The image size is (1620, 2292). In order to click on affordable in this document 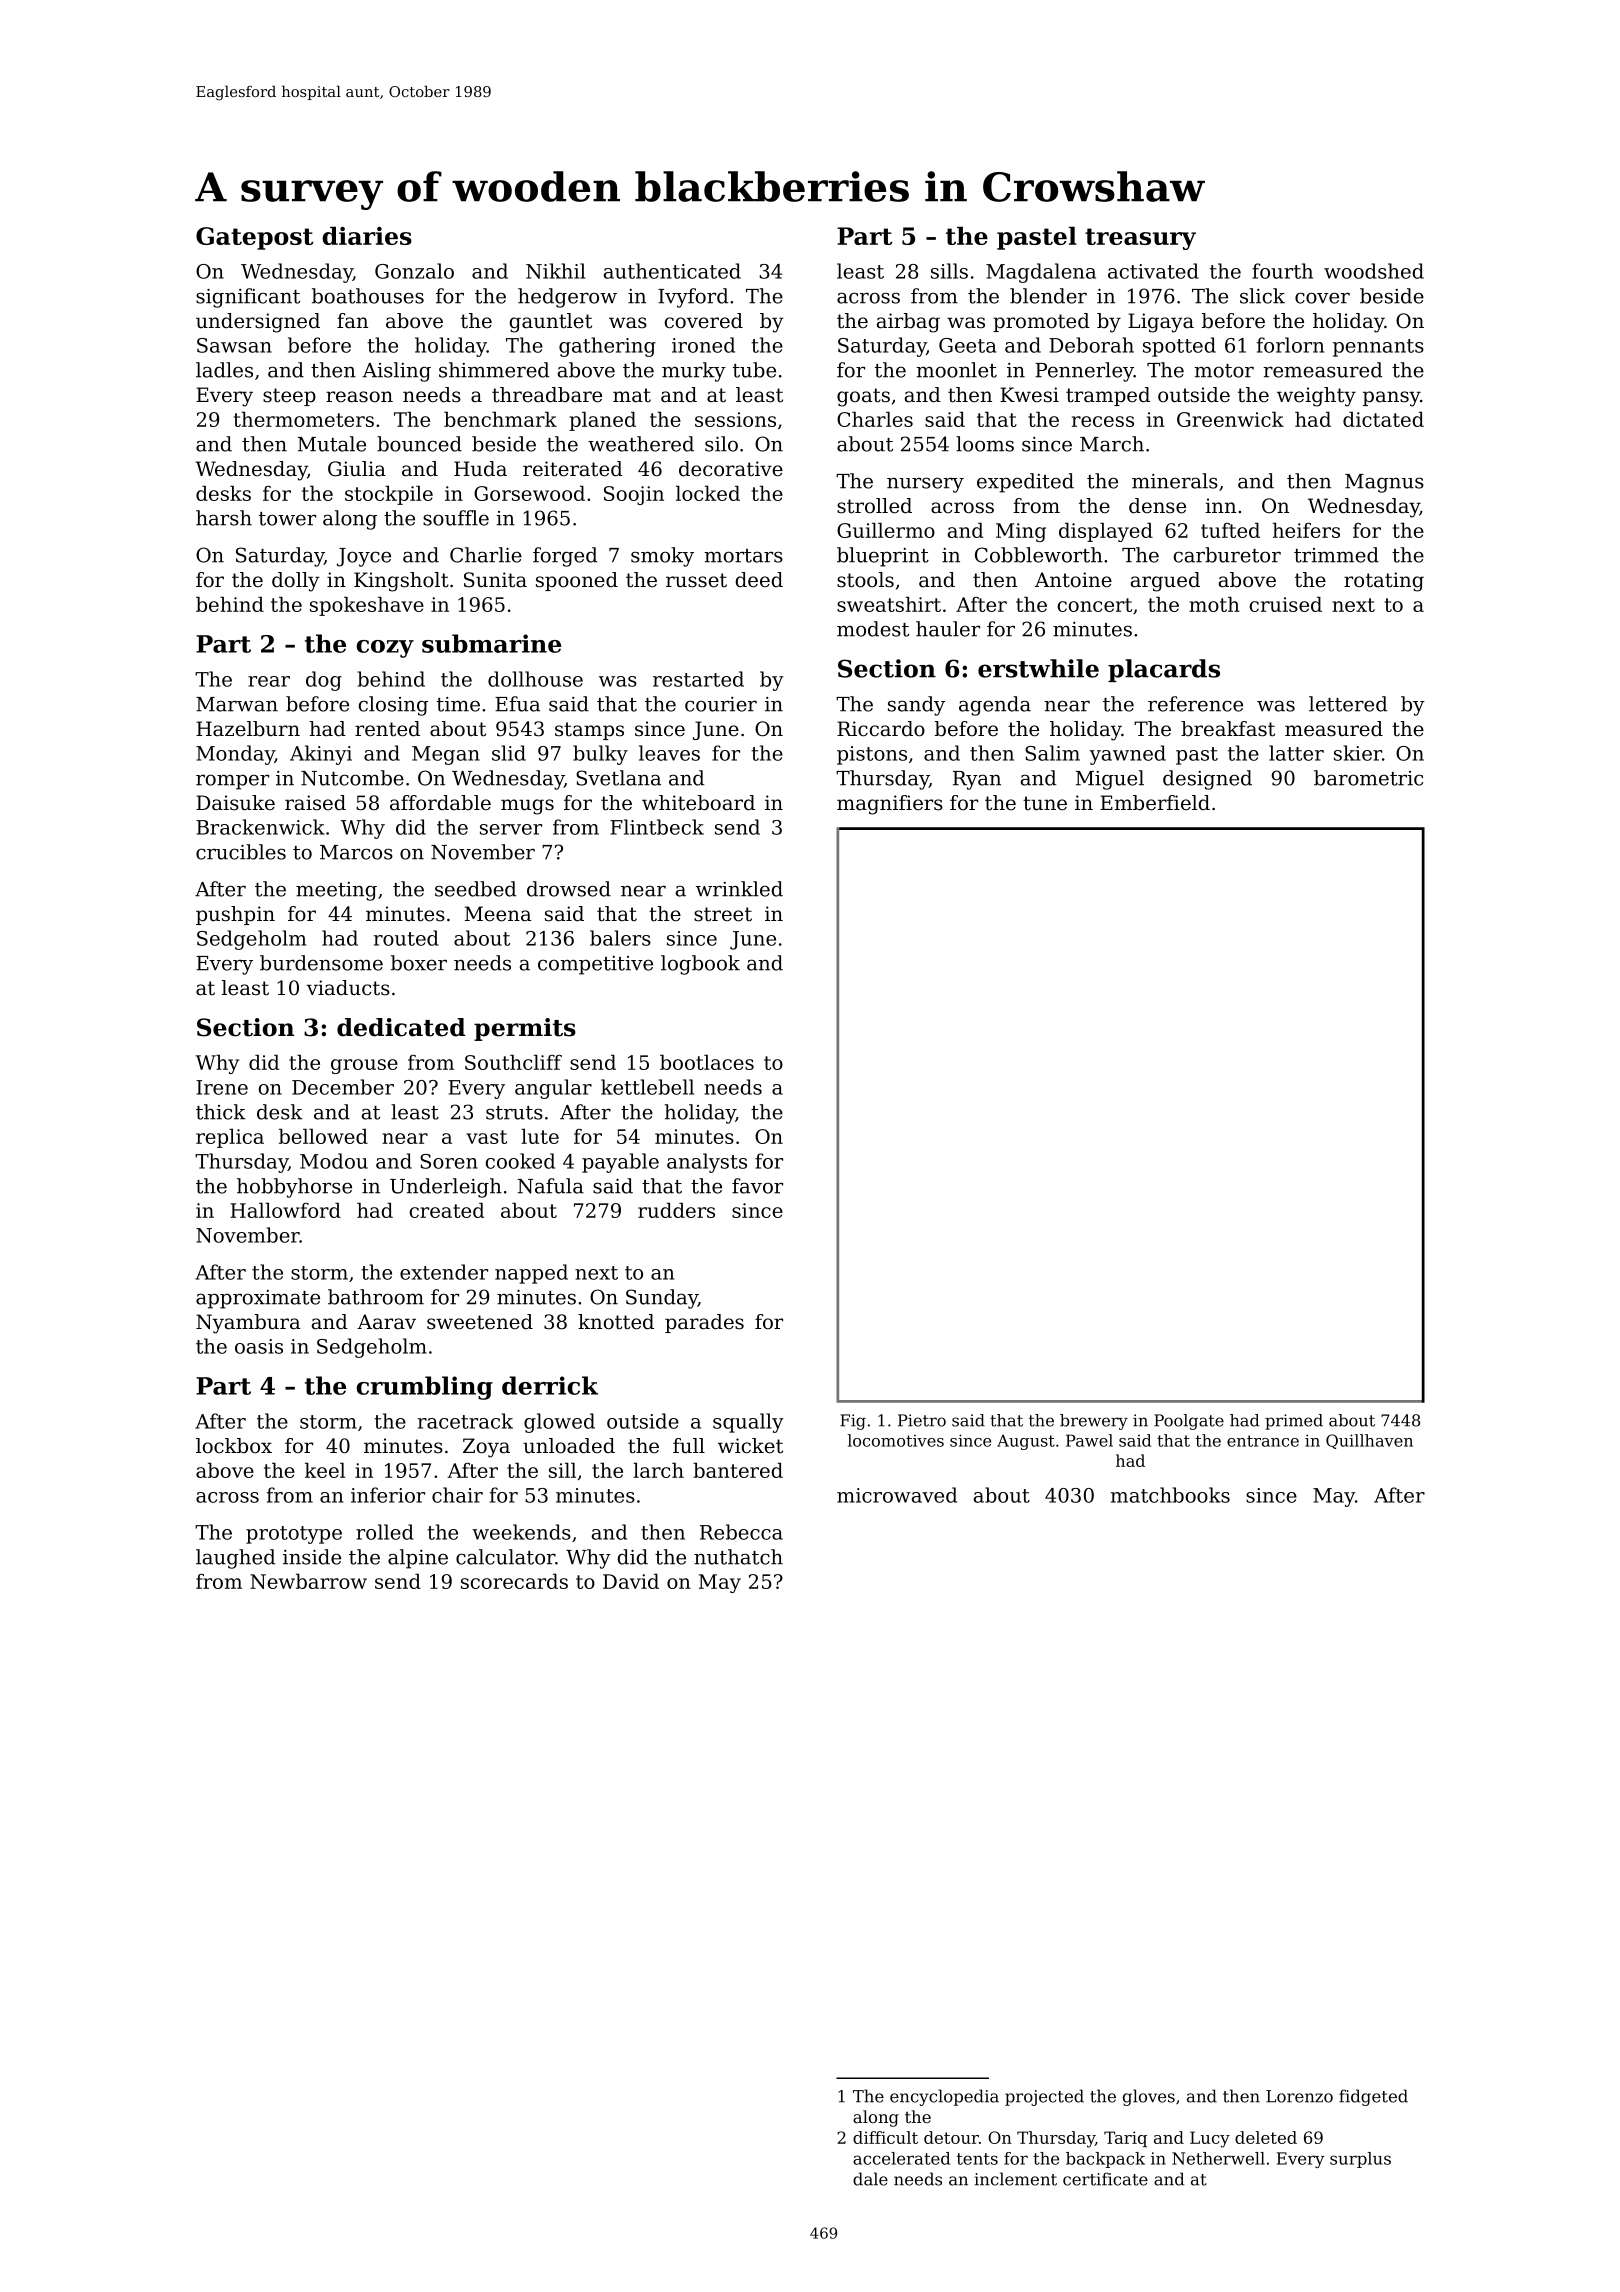, I will do `click(440, 803)`.
